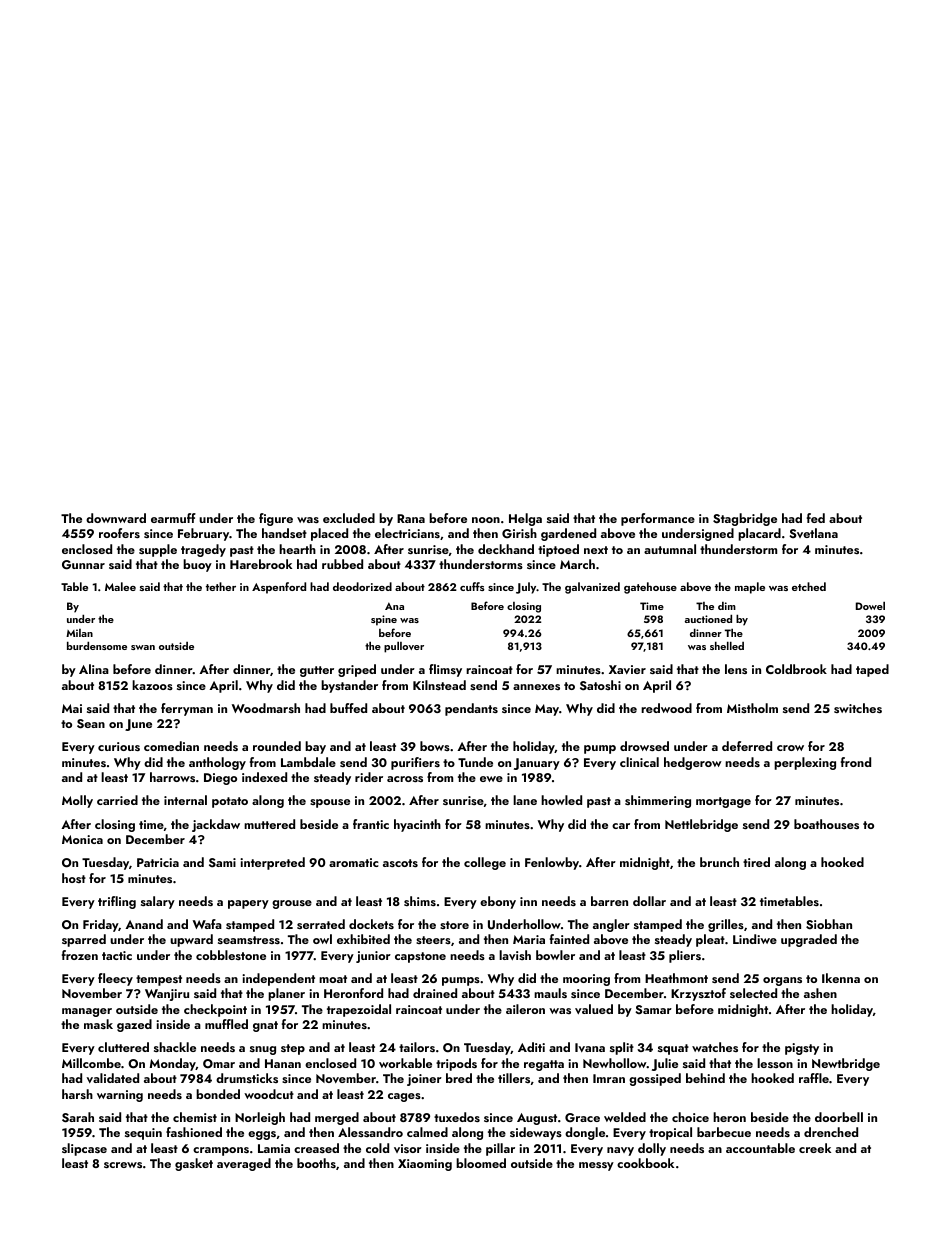 This screenshot has width=952, height=1233. Describe the element at coordinates (407, 533) in the screenshot. I see `electricians` at that location.
